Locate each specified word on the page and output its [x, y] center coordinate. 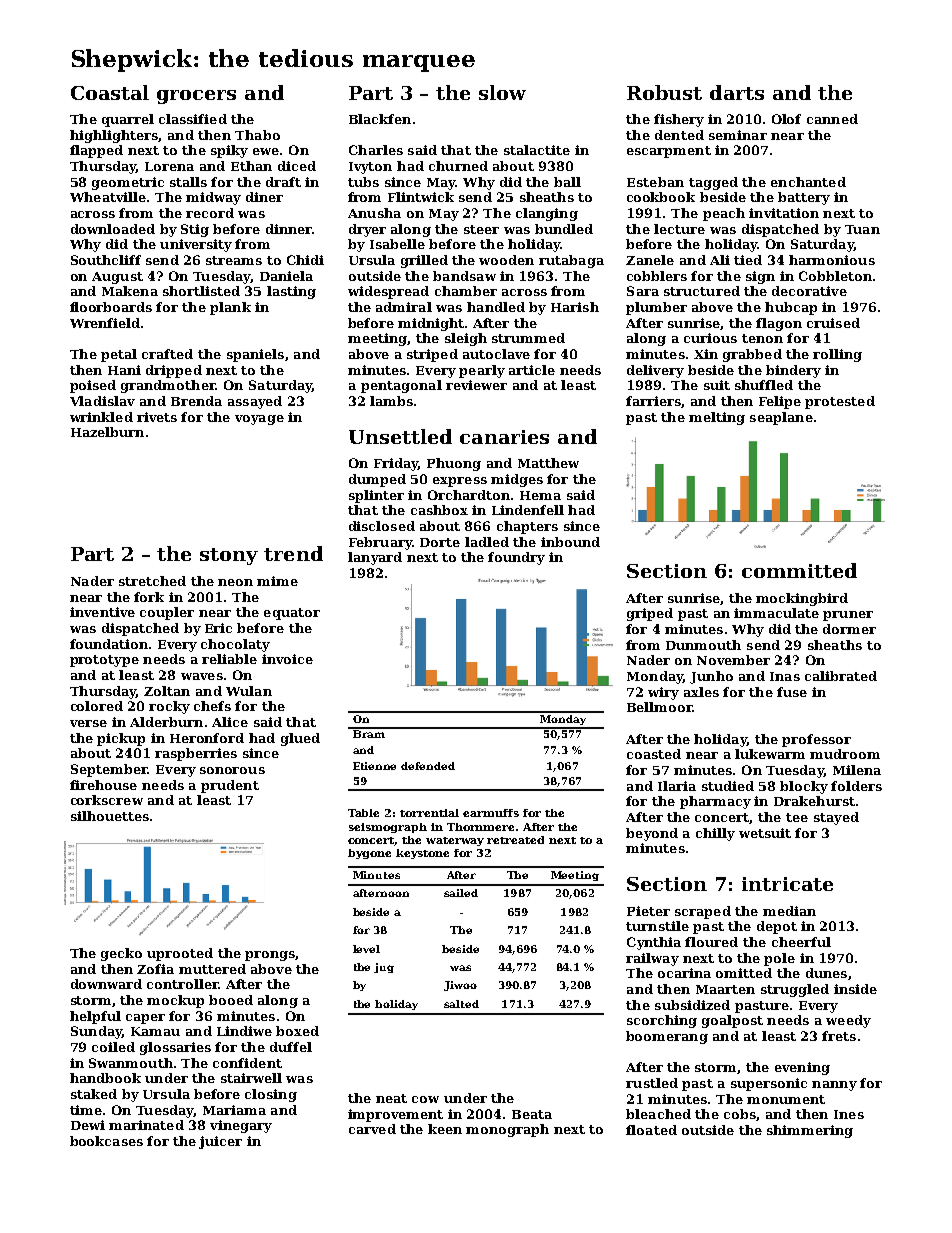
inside [855, 989]
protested [840, 402]
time [86, 1110]
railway [652, 959]
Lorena [169, 166]
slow [502, 92]
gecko [121, 954]
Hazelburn [107, 432]
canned [832, 119]
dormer [849, 629]
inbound [570, 542]
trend [293, 553]
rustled [652, 1083]
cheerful [801, 942]
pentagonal [401, 386]
